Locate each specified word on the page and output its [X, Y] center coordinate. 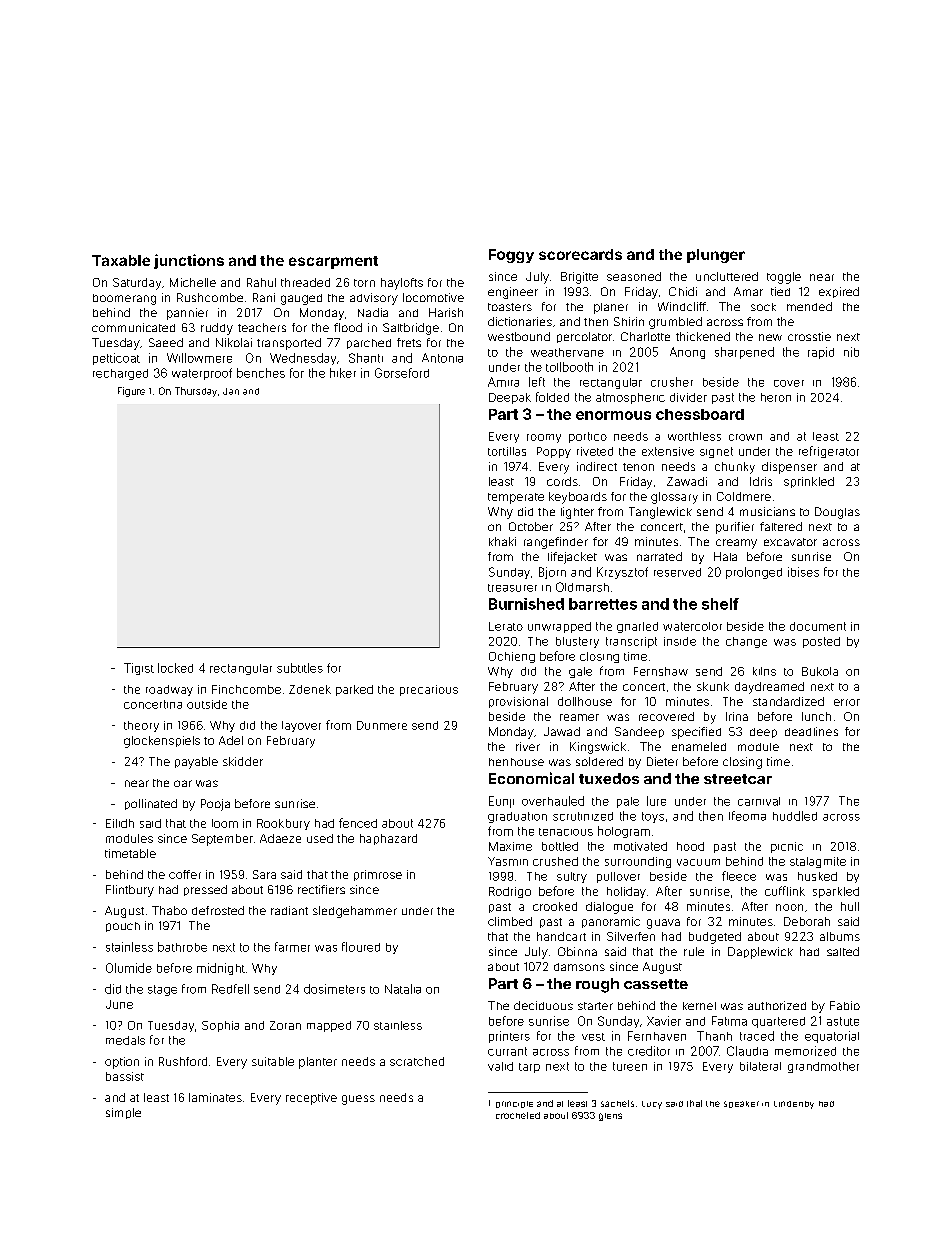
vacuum [698, 862]
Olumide [129, 968]
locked [175, 668]
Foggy [511, 256]
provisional [518, 702]
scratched [417, 1061]
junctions [189, 261]
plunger [716, 256]
